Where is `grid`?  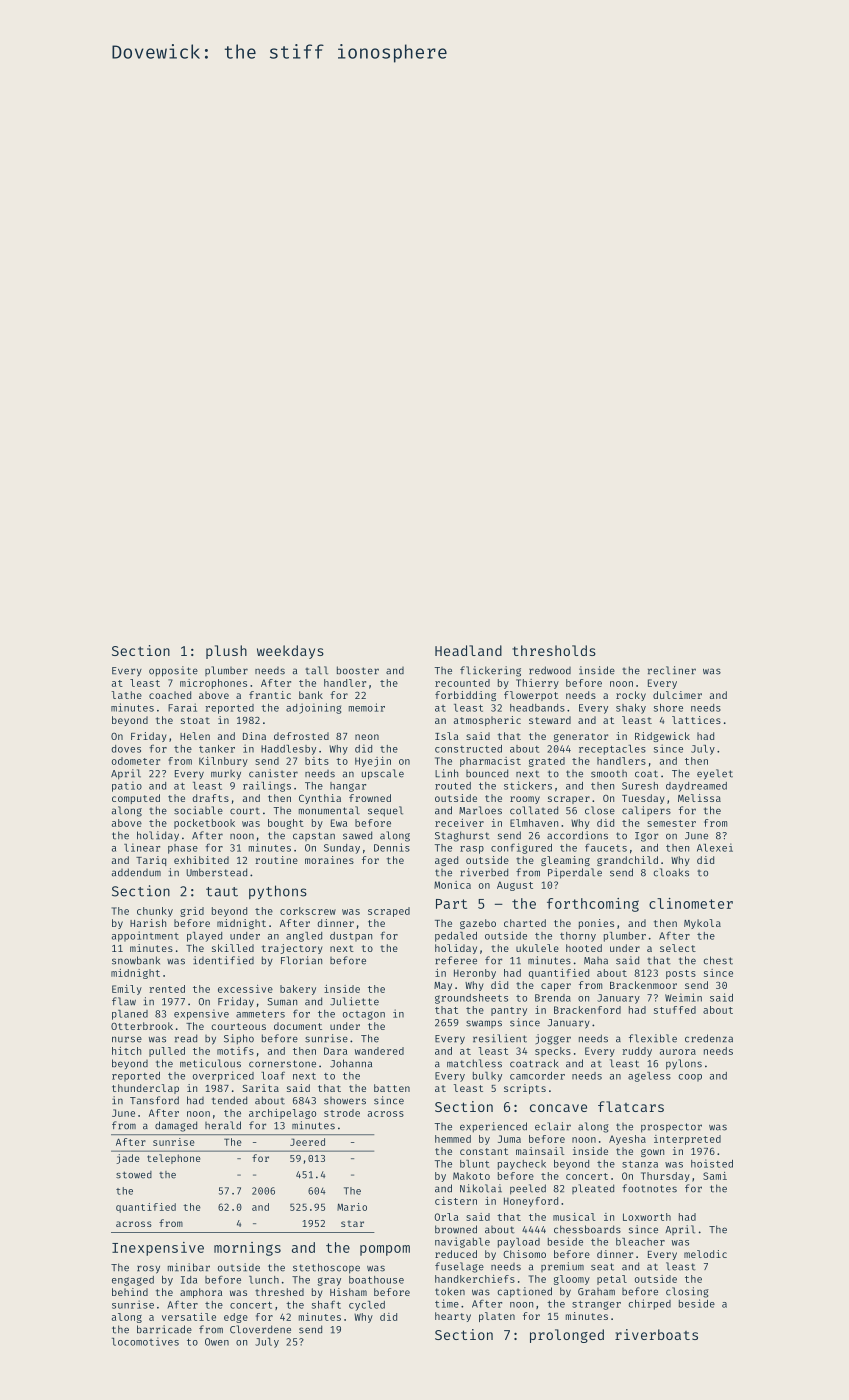
grid is located at coordinates (192, 912).
